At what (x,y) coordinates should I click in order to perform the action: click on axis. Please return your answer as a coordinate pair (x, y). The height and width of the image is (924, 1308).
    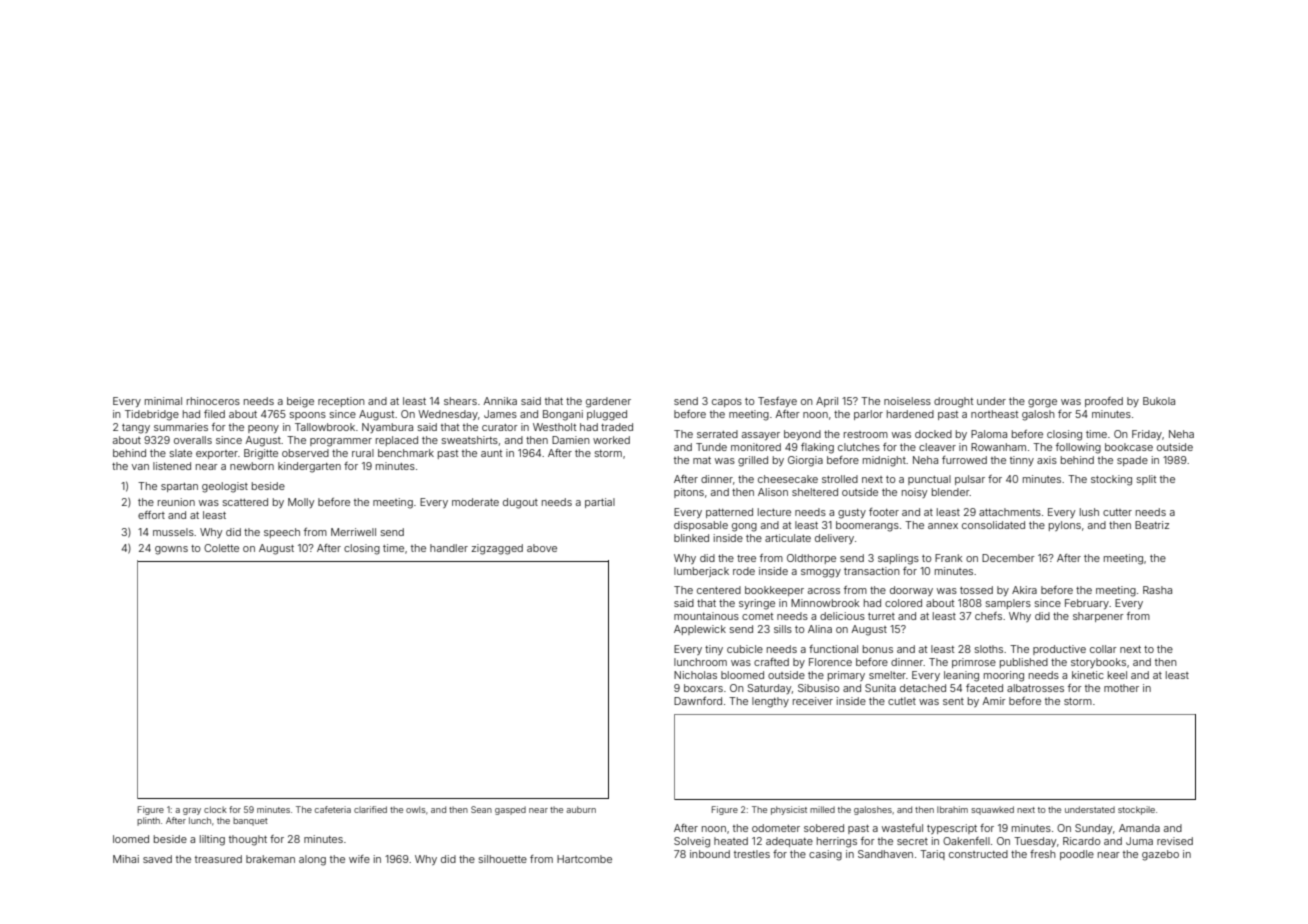
    Looking at the image, I should click on (1047, 460).
